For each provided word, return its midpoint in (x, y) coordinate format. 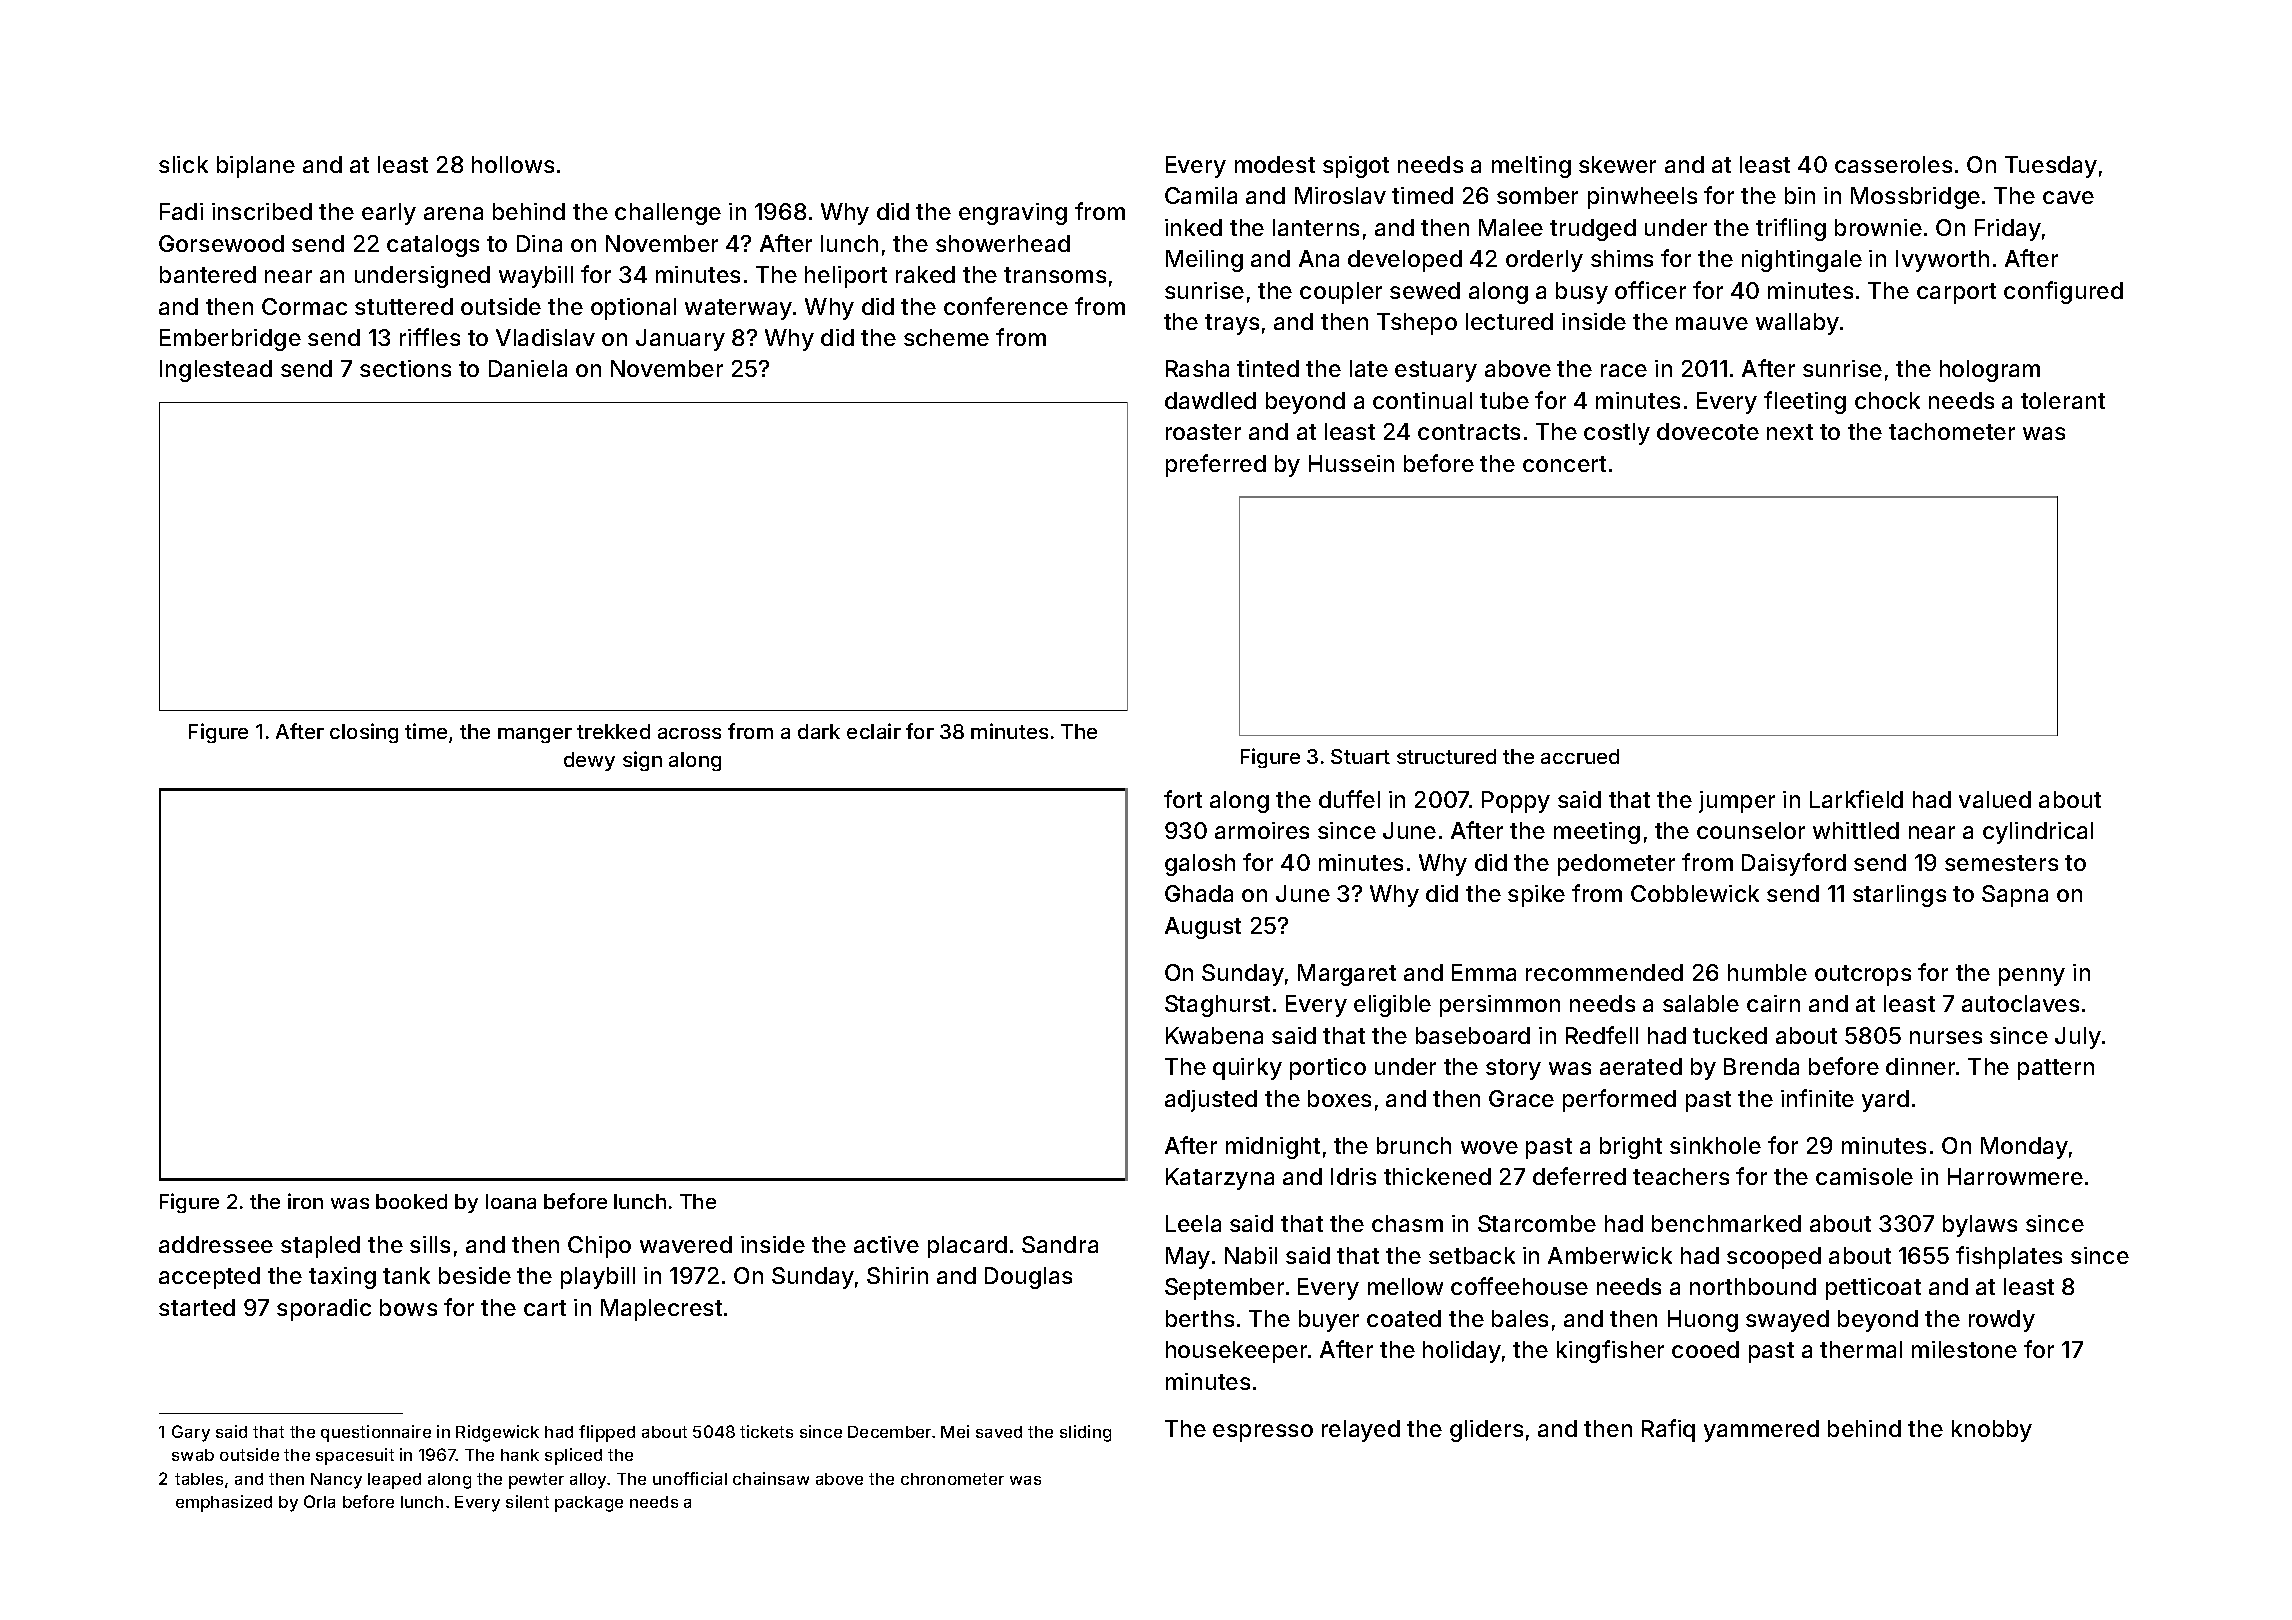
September (1224, 1289)
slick (183, 164)
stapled (320, 1247)
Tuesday (2051, 167)
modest (1275, 164)
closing (364, 733)
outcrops (1863, 975)
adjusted (1211, 1101)
